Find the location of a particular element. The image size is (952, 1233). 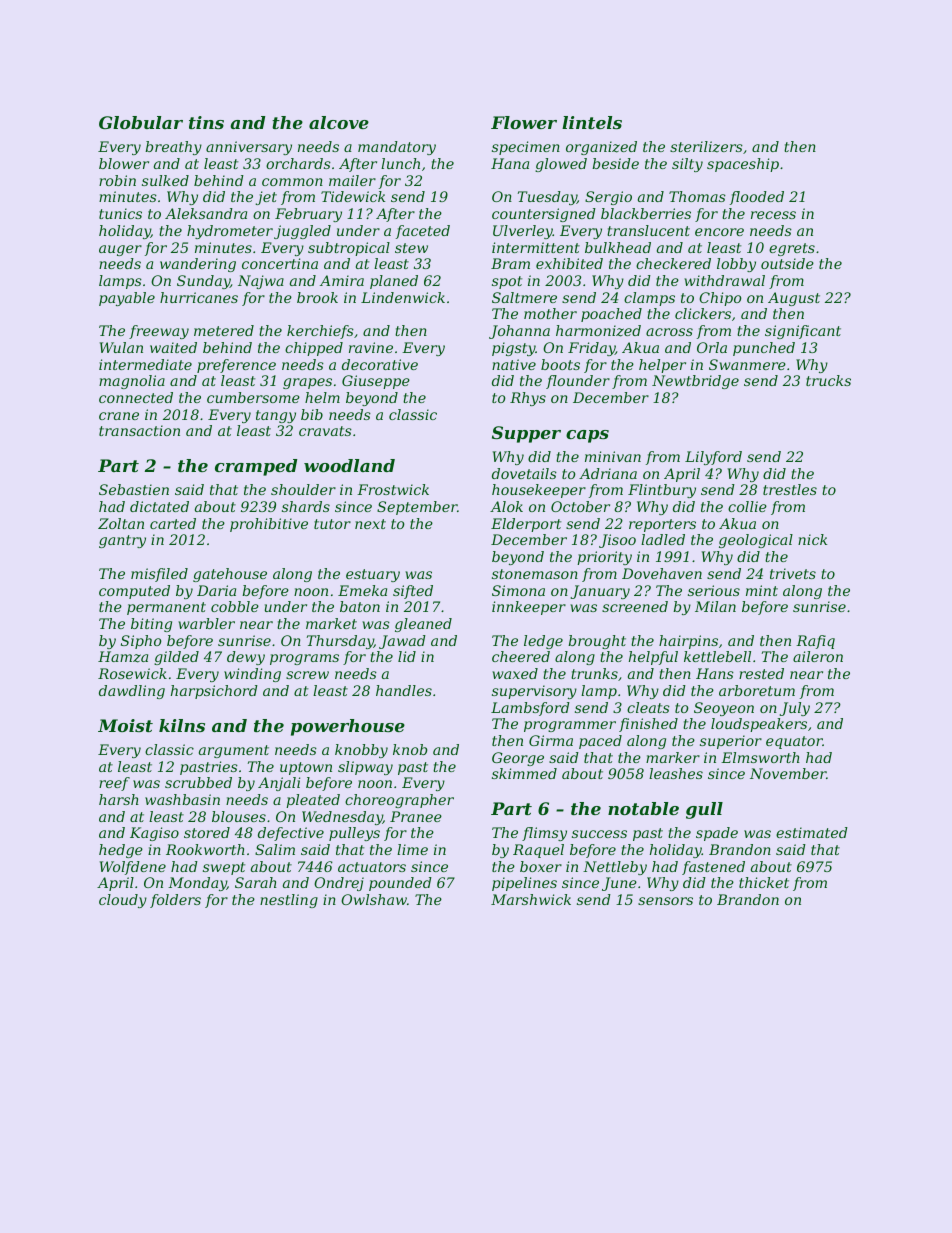

cloudy is located at coordinates (123, 901).
